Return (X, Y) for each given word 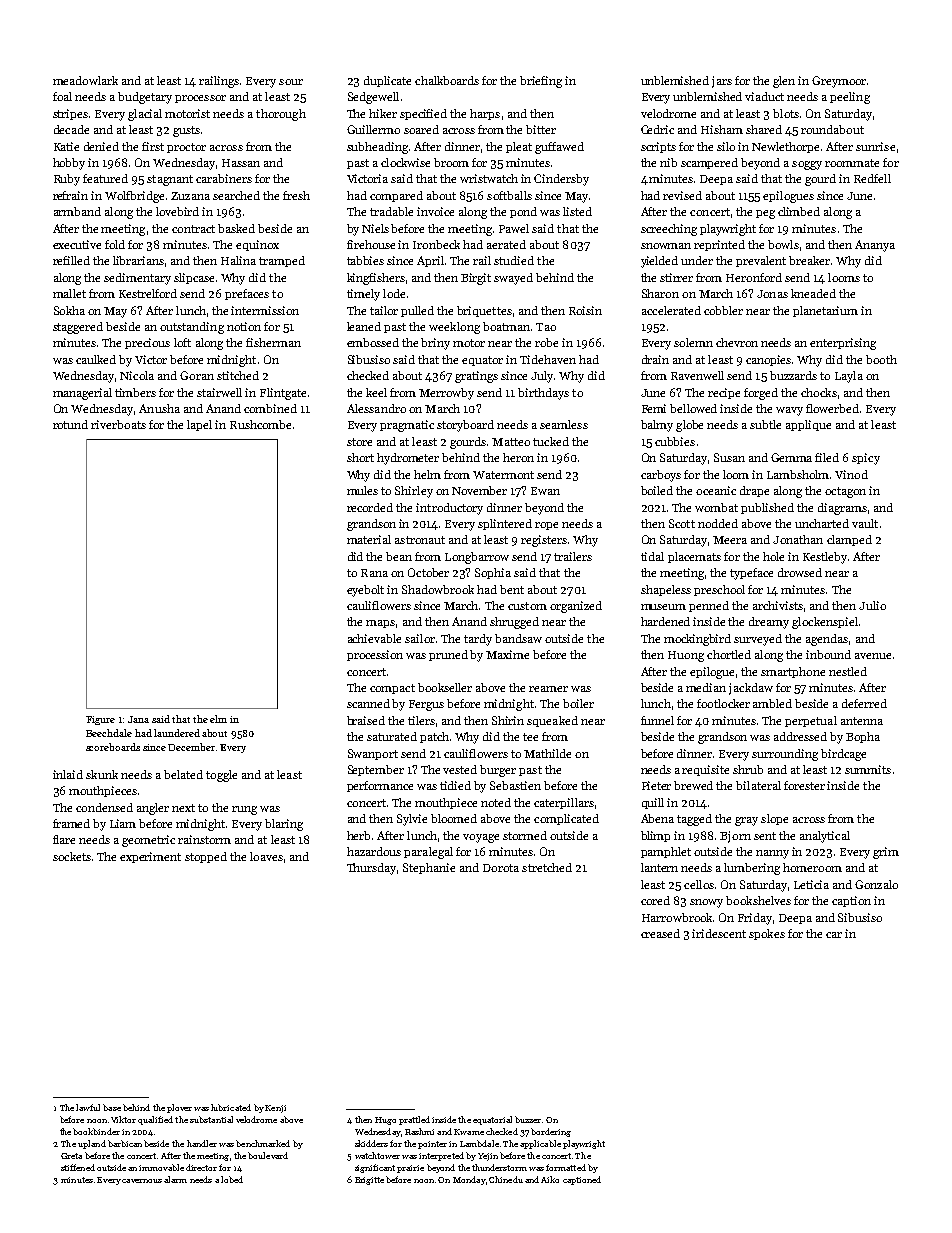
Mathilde (547, 753)
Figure (100, 720)
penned (709, 606)
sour (291, 82)
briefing (541, 82)
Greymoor (839, 82)
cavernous (142, 1181)
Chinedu (506, 1179)
